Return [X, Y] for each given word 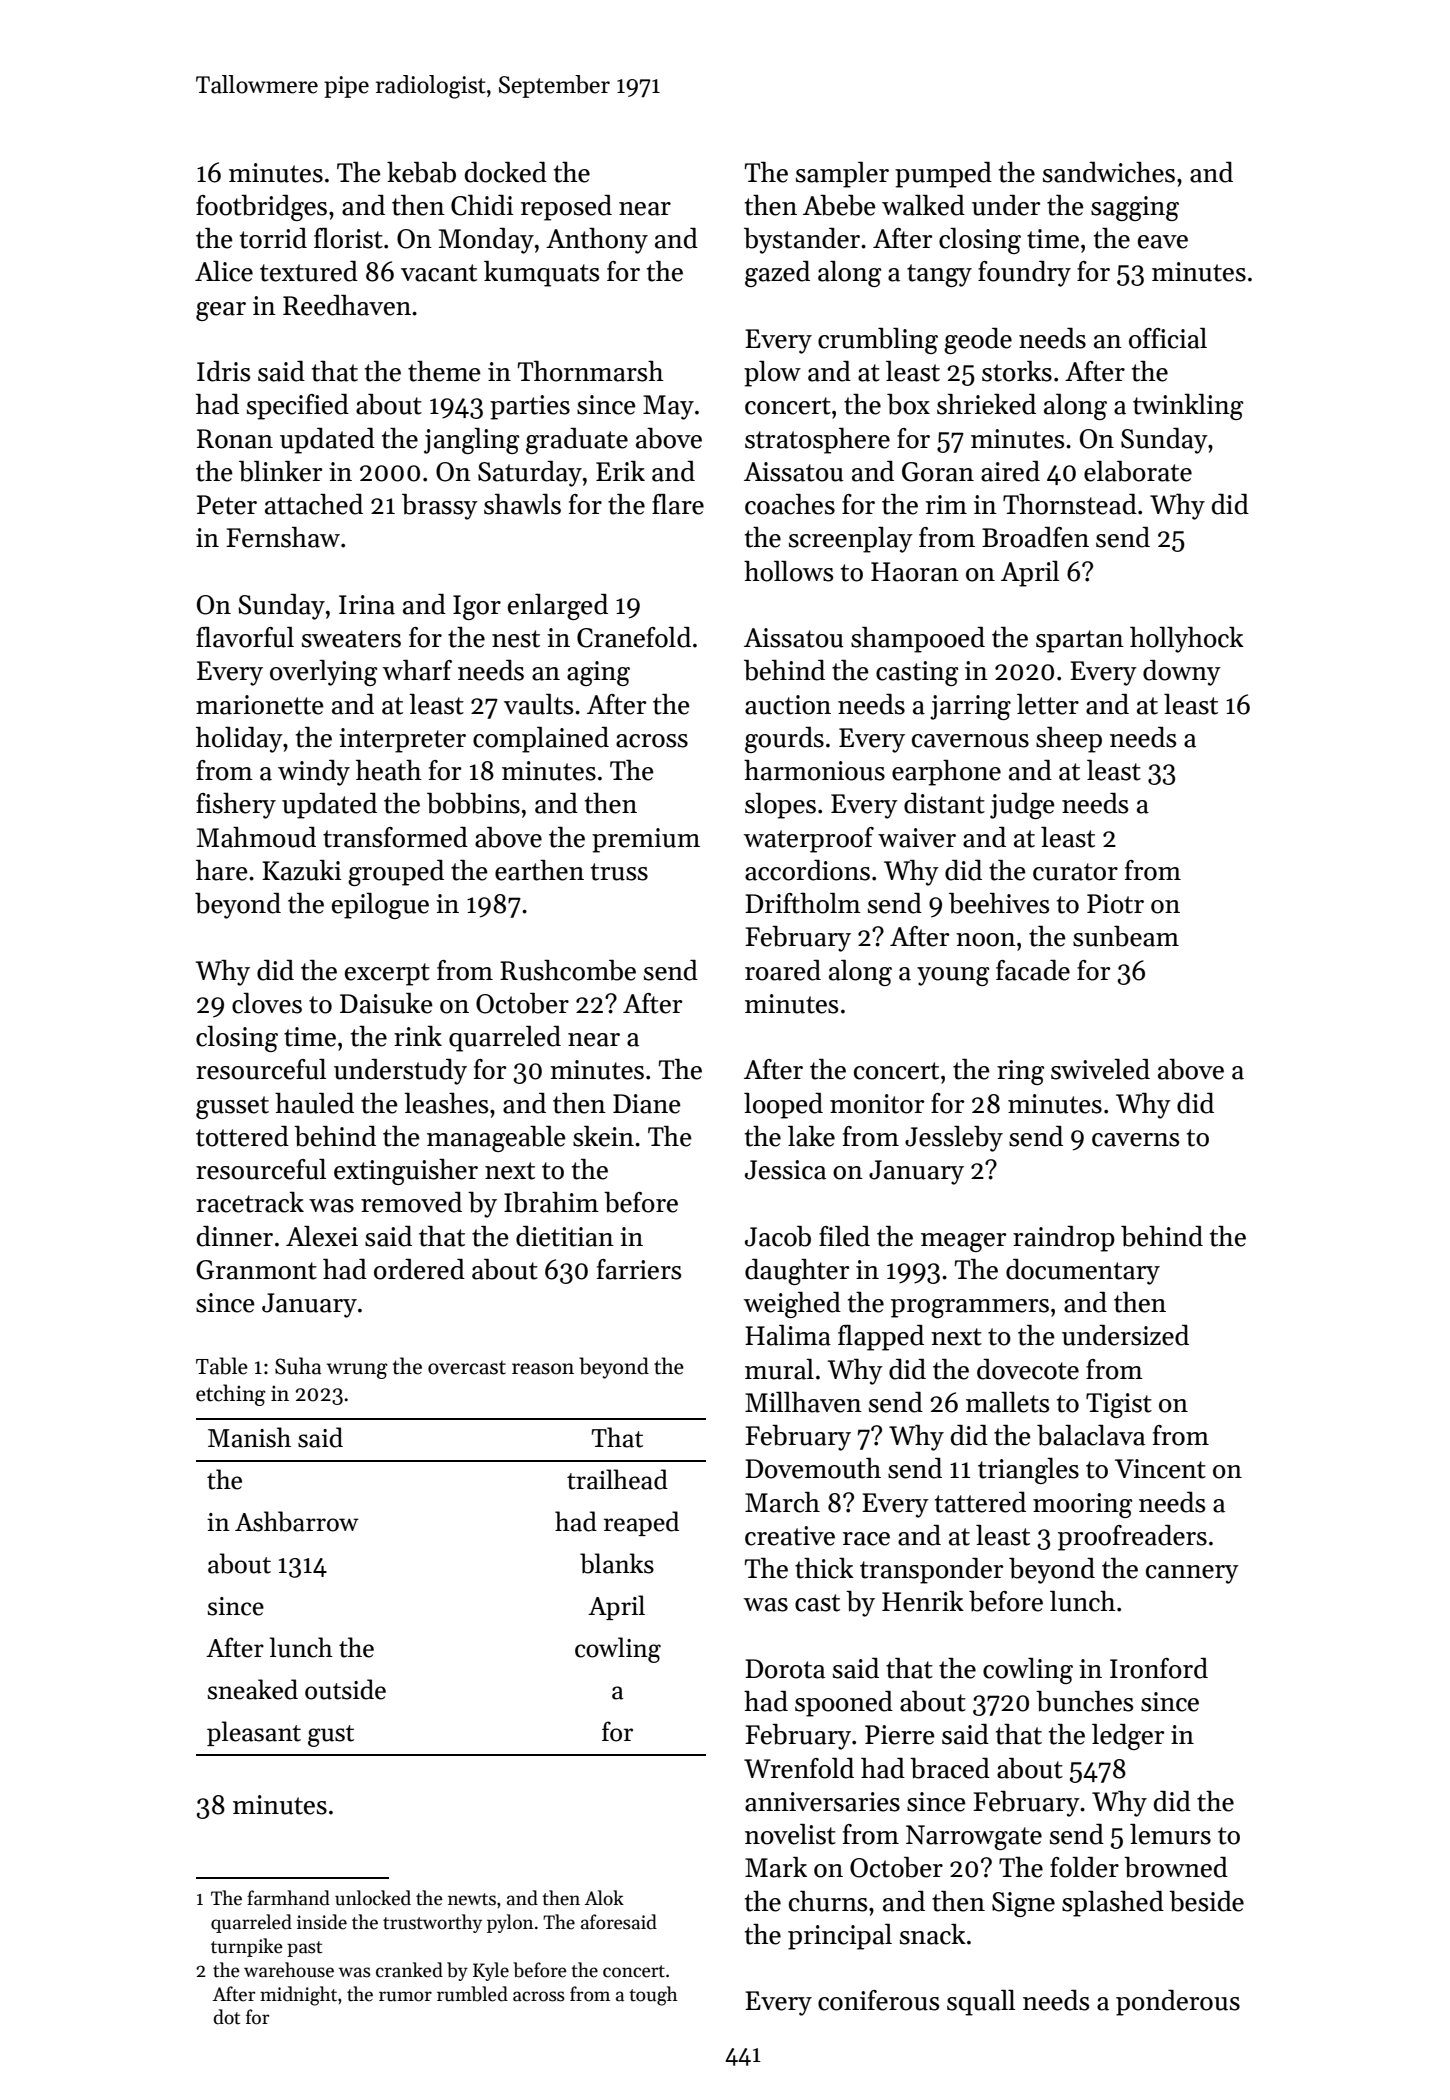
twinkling [1188, 407]
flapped [881, 1338]
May [668, 407]
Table [222, 1366]
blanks [617, 1563]
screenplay [851, 540]
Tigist [1119, 1405]
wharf [417, 670]
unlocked [373, 1898]
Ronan [235, 439]
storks [1017, 371]
